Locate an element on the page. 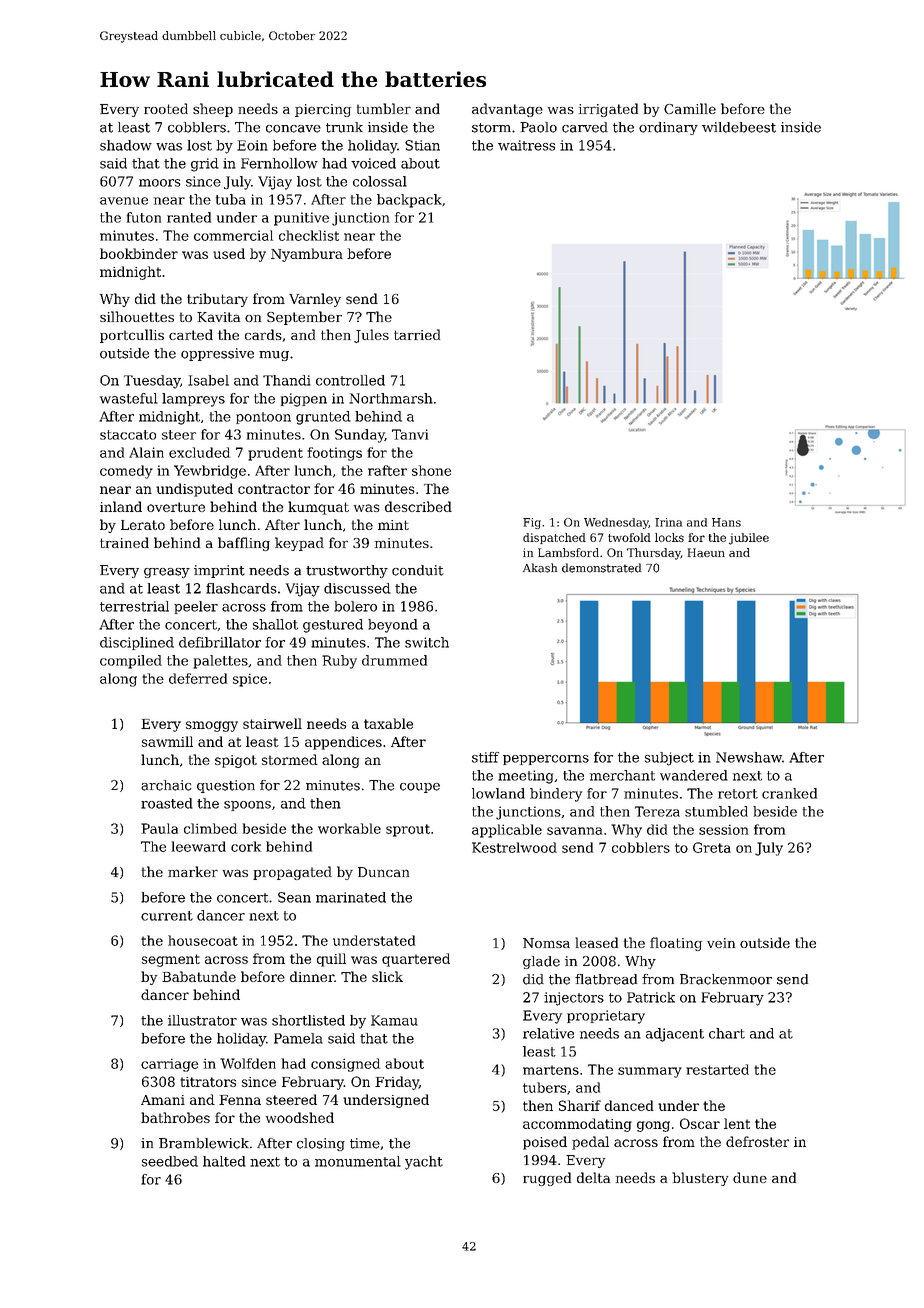 The image size is (924, 1308). bookbinder is located at coordinates (139, 253).
